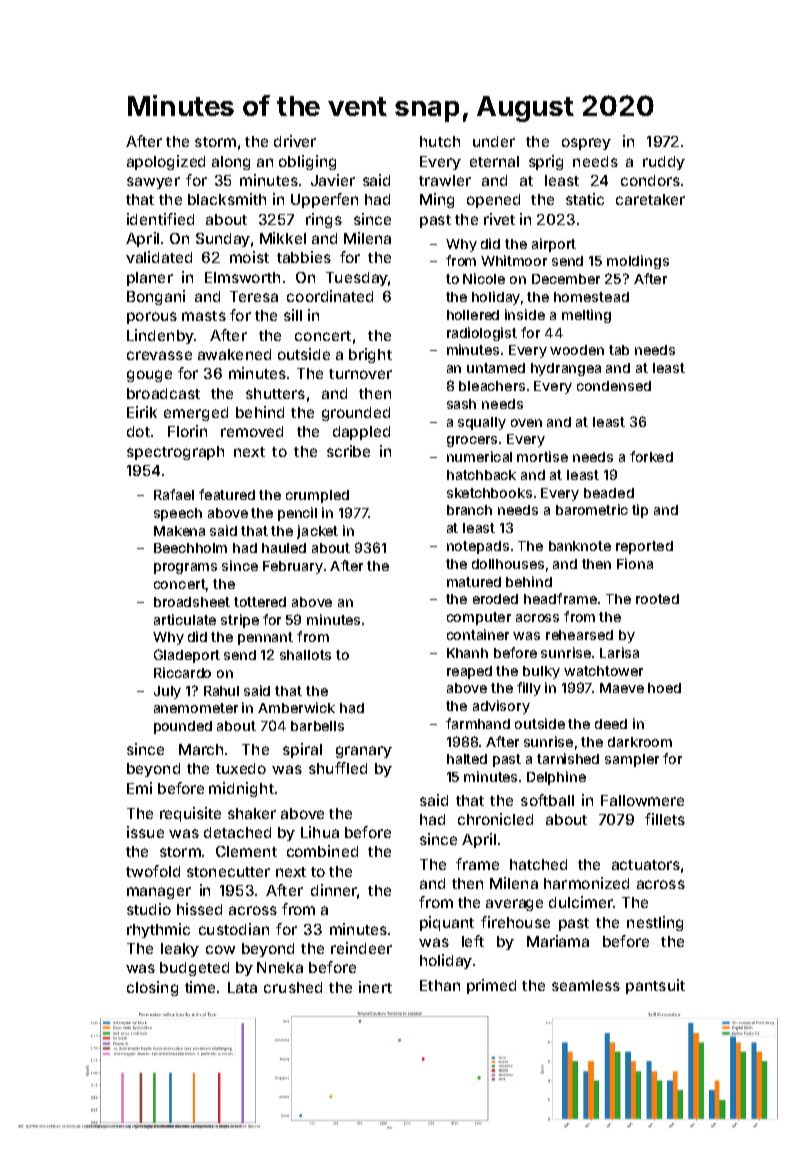 This screenshot has width=811, height=1151. I want to click on halted, so click(467, 759).
